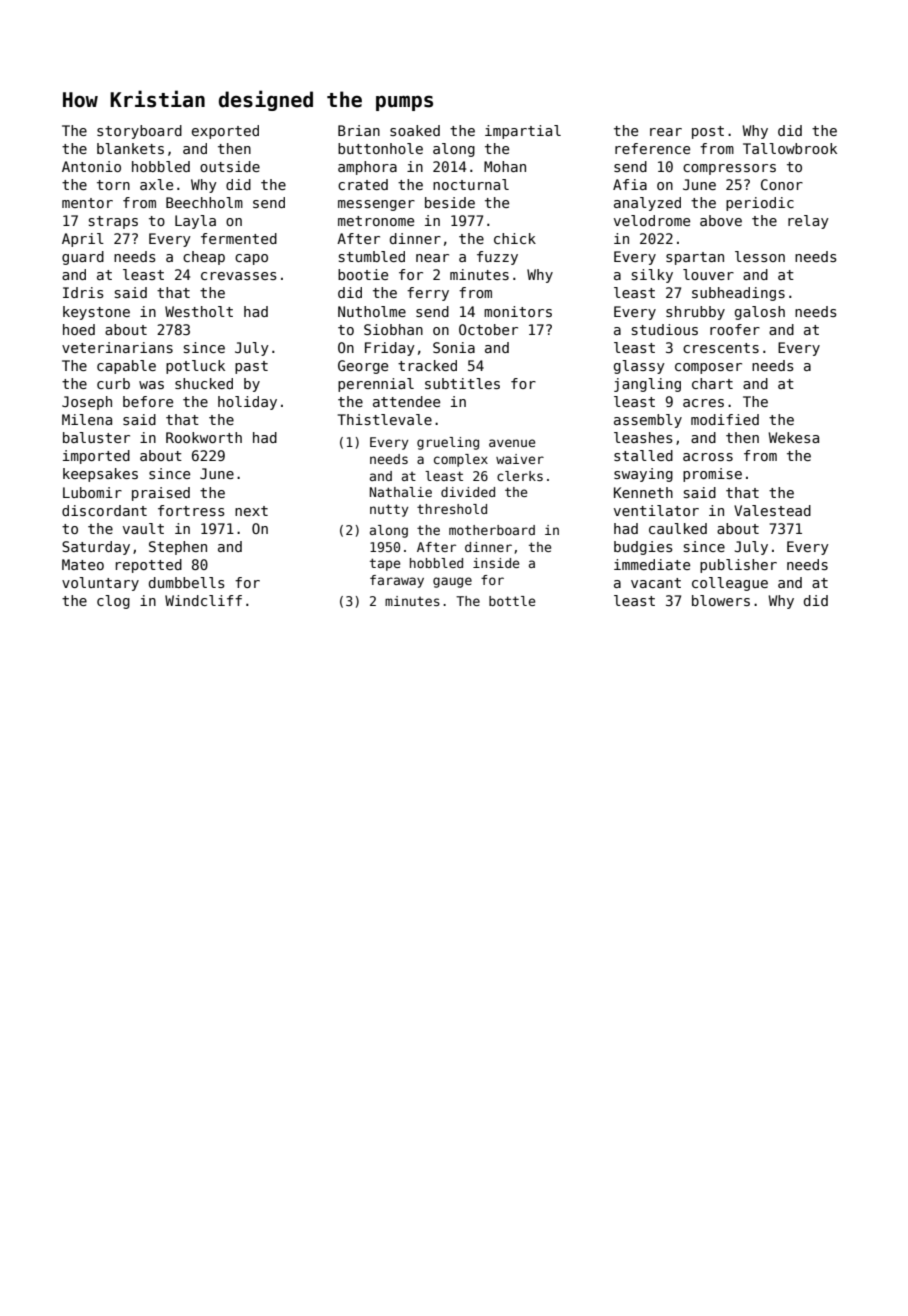 The width and height of the image is (908, 1316). Describe the element at coordinates (452, 509) in the image. I see `threshold` at that location.
